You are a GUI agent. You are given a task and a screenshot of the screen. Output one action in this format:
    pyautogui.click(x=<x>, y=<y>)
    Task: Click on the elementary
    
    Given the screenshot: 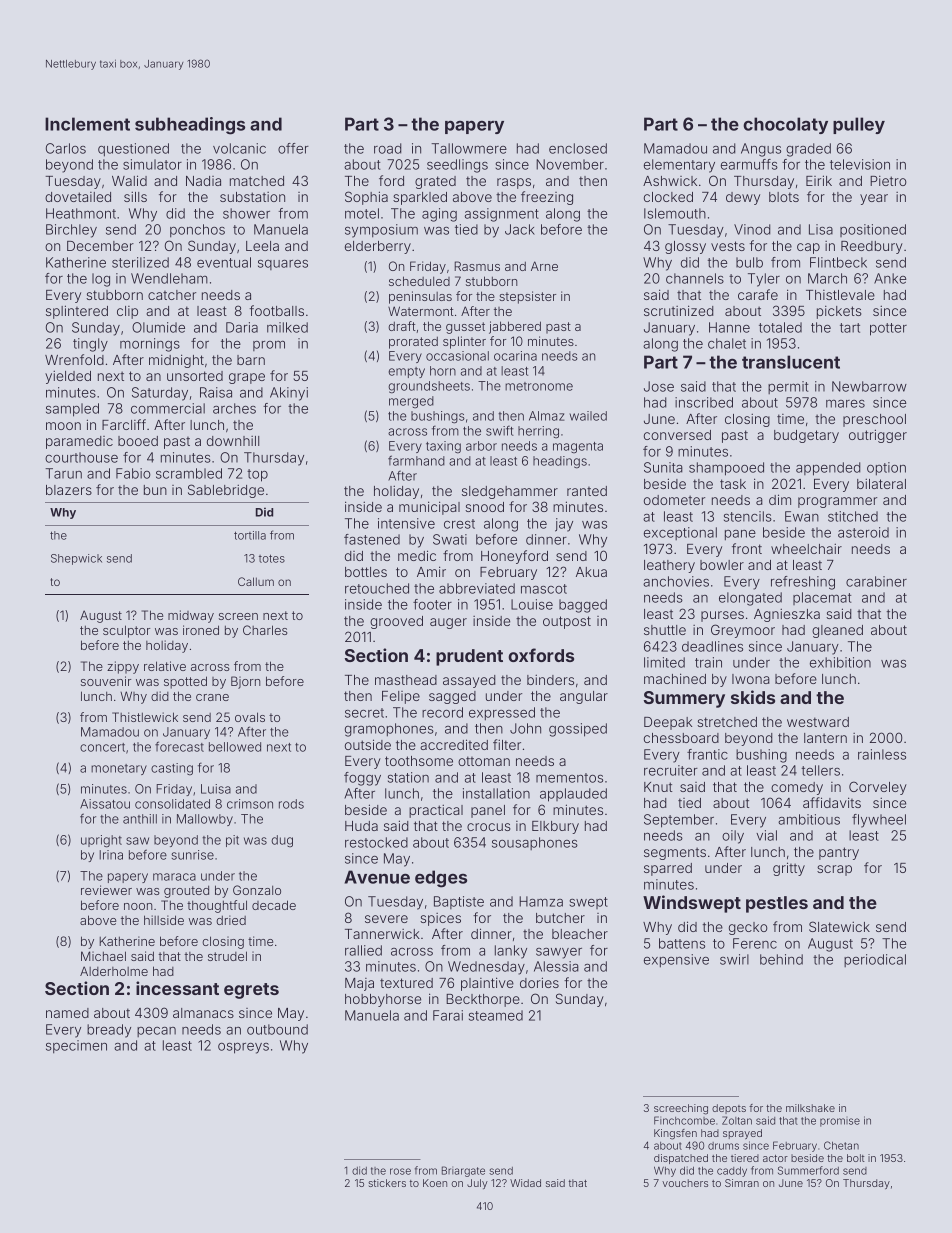 What is the action you would take?
    pyautogui.click(x=679, y=166)
